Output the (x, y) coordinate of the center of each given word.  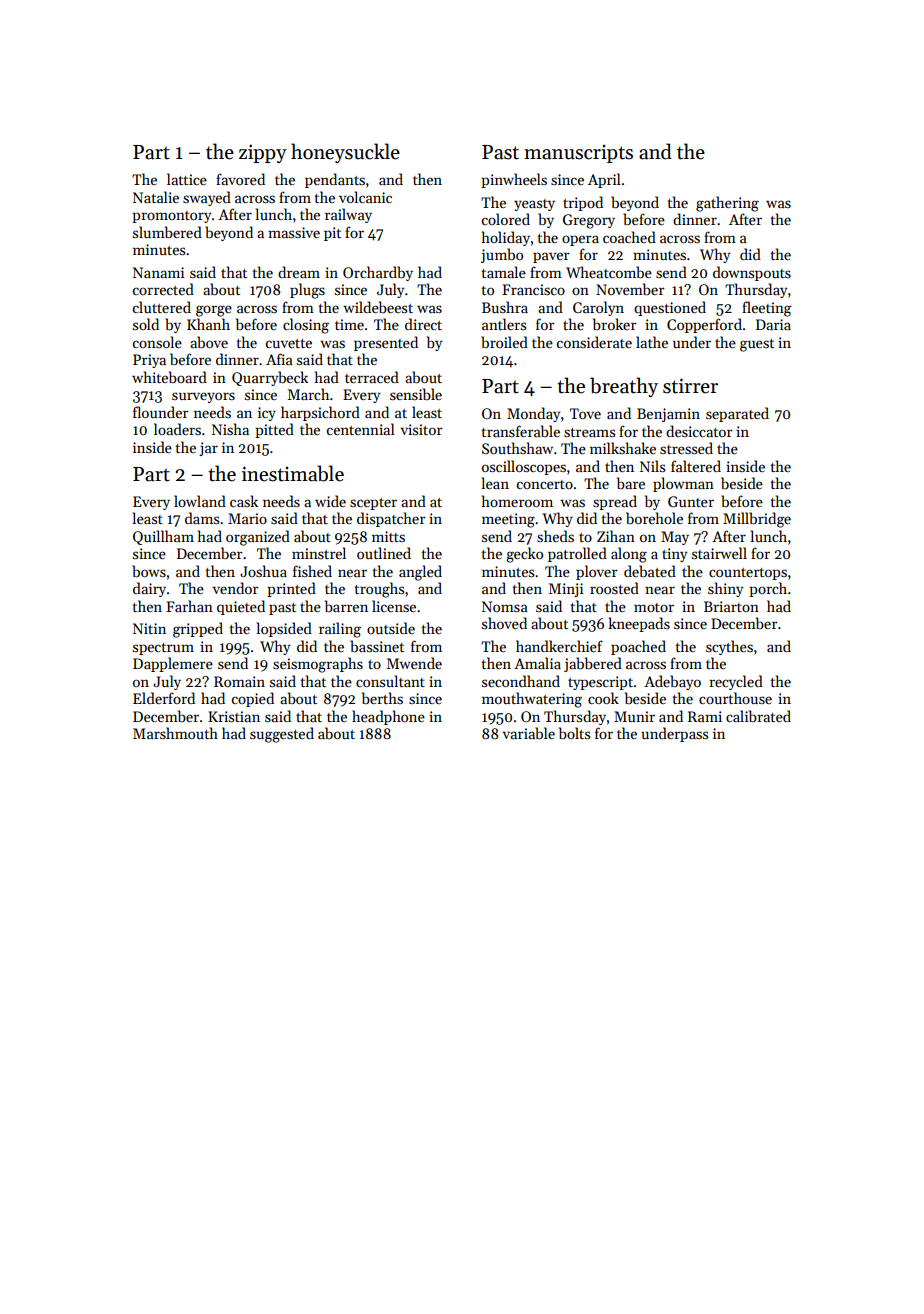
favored (240, 179)
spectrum (163, 649)
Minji (566, 590)
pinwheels (514, 180)
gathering (727, 204)
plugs (307, 291)
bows (149, 571)
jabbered (593, 664)
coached (629, 237)
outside (391, 628)
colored (506, 219)
